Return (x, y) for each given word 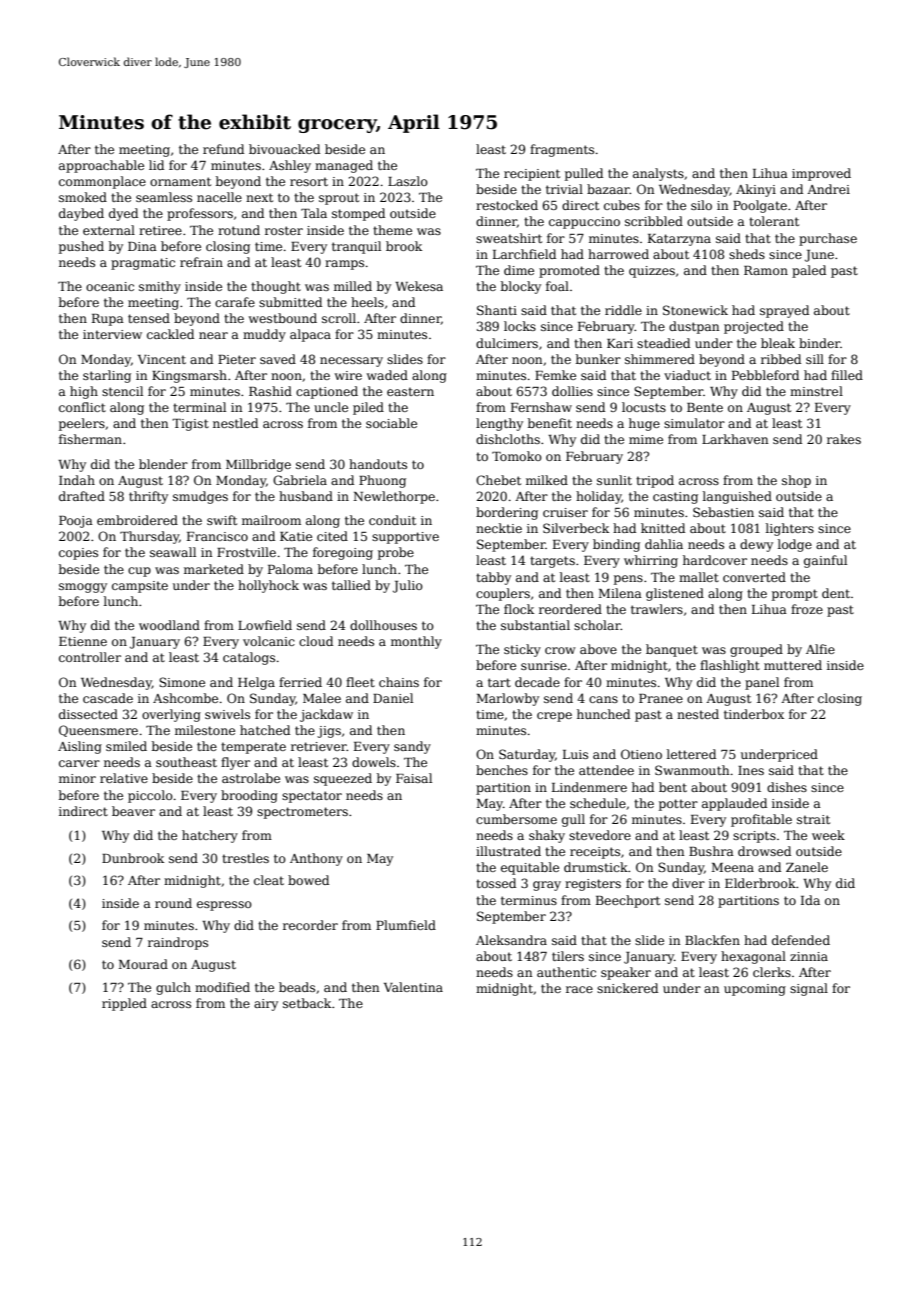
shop (796, 481)
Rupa (108, 320)
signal (809, 989)
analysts (658, 174)
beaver (133, 811)
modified (222, 987)
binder (819, 343)
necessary (351, 362)
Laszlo (408, 181)
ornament (180, 181)
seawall (173, 552)
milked (547, 480)
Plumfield (406, 925)
